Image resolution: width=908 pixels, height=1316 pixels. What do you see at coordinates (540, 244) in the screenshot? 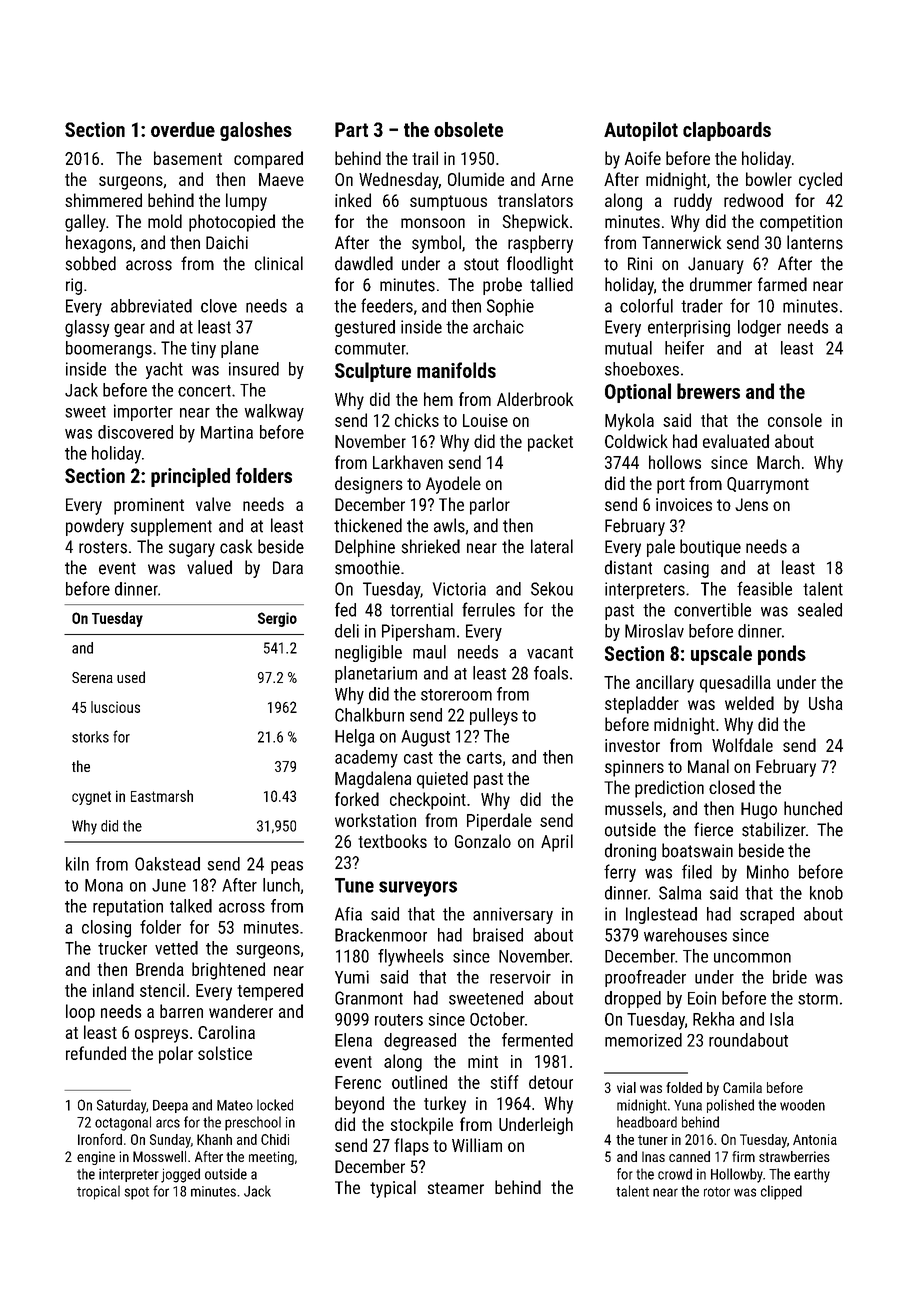
I see `raspberry` at bounding box center [540, 244].
